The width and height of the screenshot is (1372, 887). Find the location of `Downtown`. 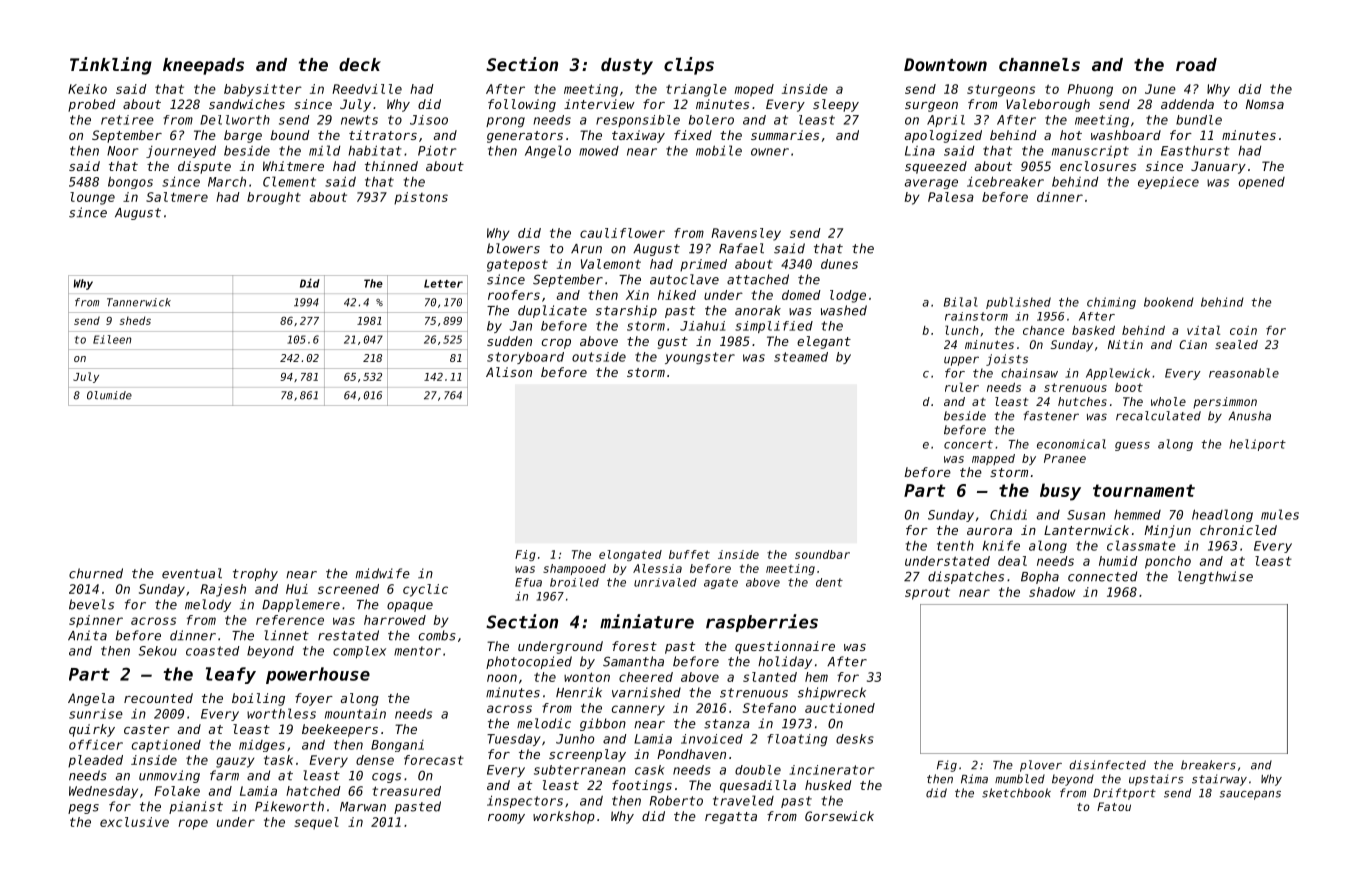

Downtown is located at coordinates (945, 64).
